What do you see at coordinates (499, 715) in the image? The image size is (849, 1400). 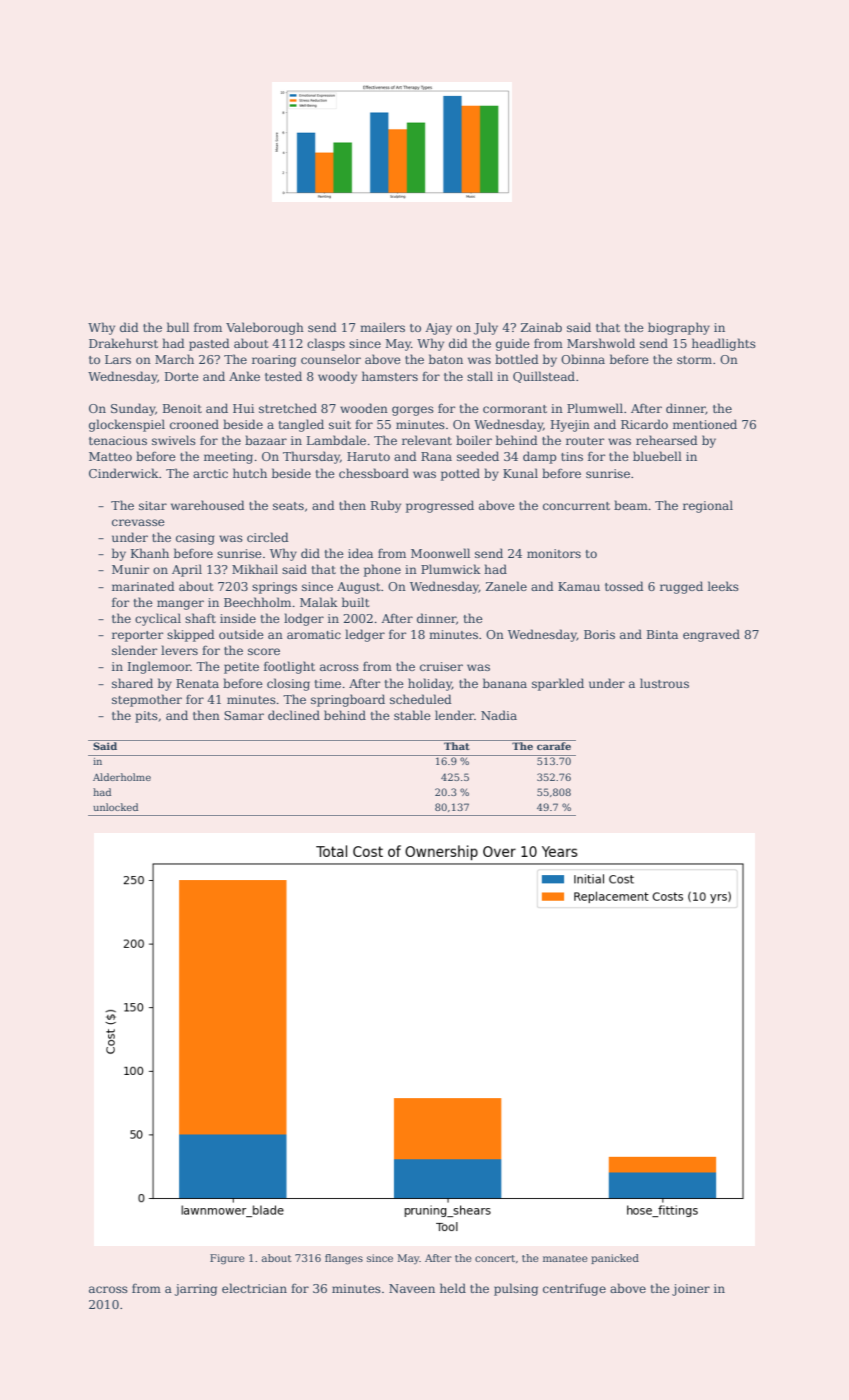 I see `Nadia` at bounding box center [499, 715].
